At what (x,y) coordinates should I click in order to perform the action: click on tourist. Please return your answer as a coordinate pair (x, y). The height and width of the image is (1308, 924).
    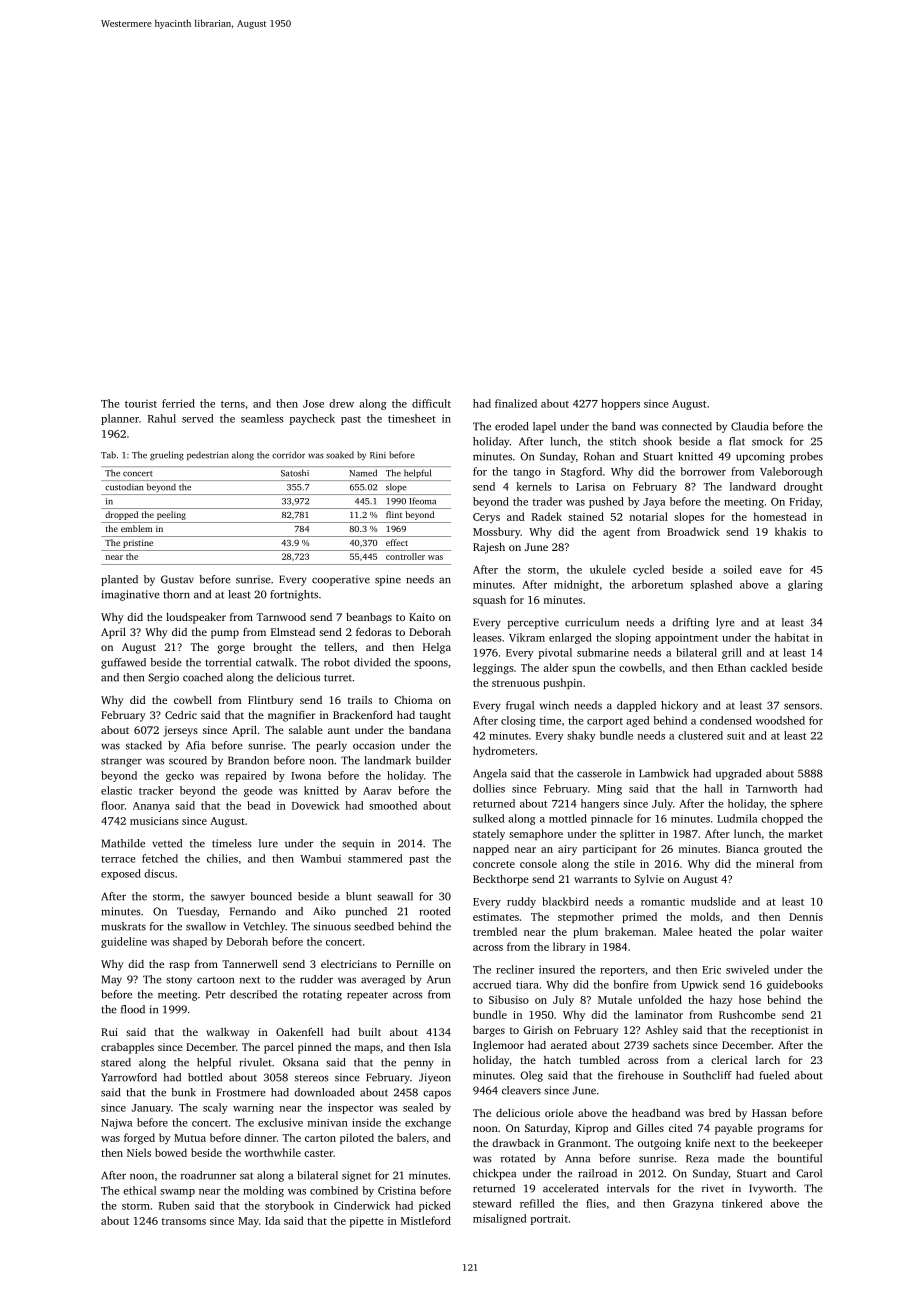
    Looking at the image, I should click on (141, 404).
